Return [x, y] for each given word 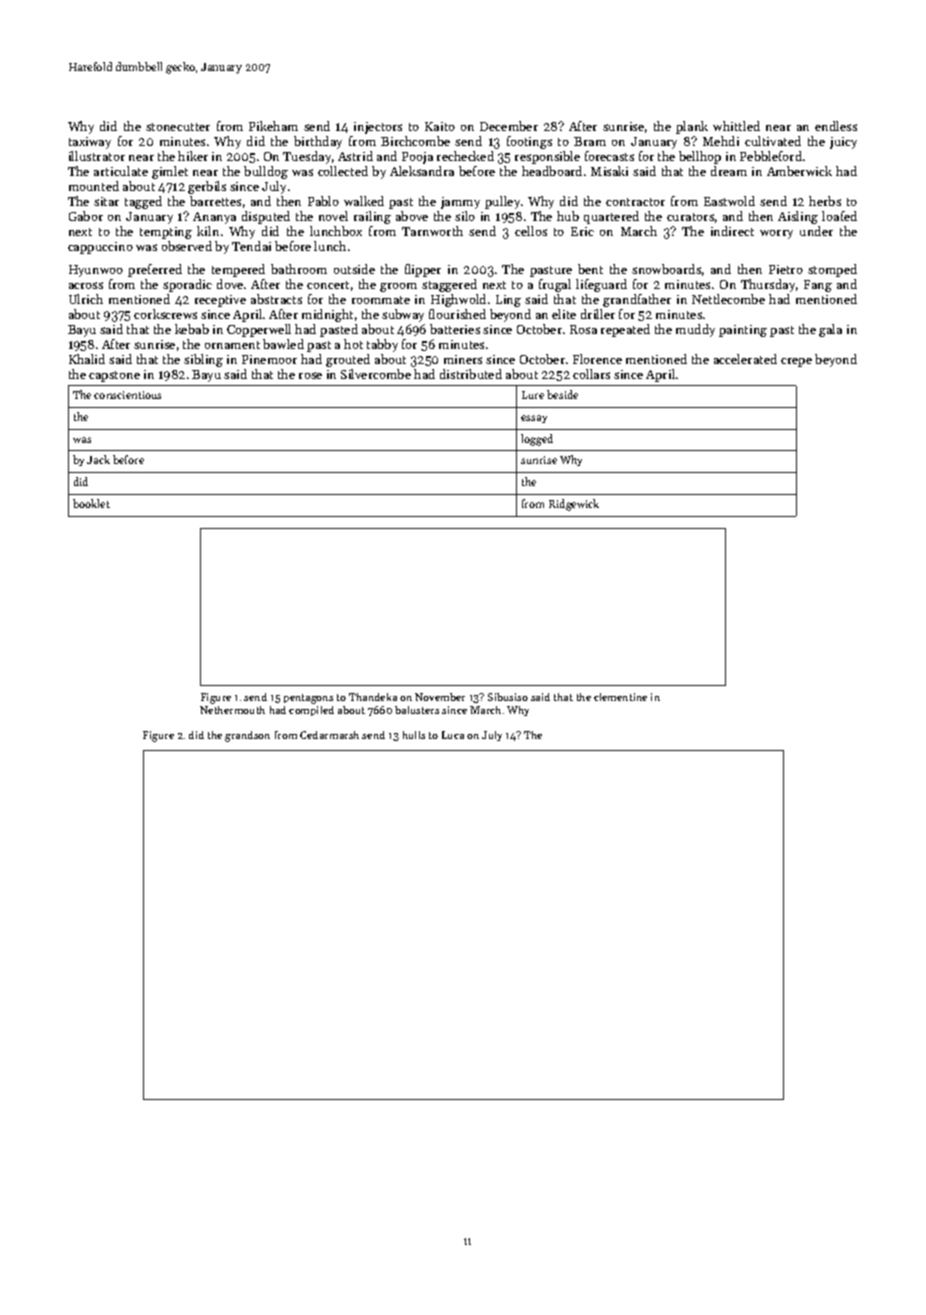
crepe [796, 362]
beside [562, 394]
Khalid [87, 359]
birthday [318, 142]
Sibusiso [508, 697]
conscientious [127, 395]
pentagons [308, 699]
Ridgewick [574, 505]
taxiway [90, 143]
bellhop [700, 157]
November [440, 697]
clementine [620, 697]
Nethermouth [232, 710]
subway [403, 315]
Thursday [768, 285]
